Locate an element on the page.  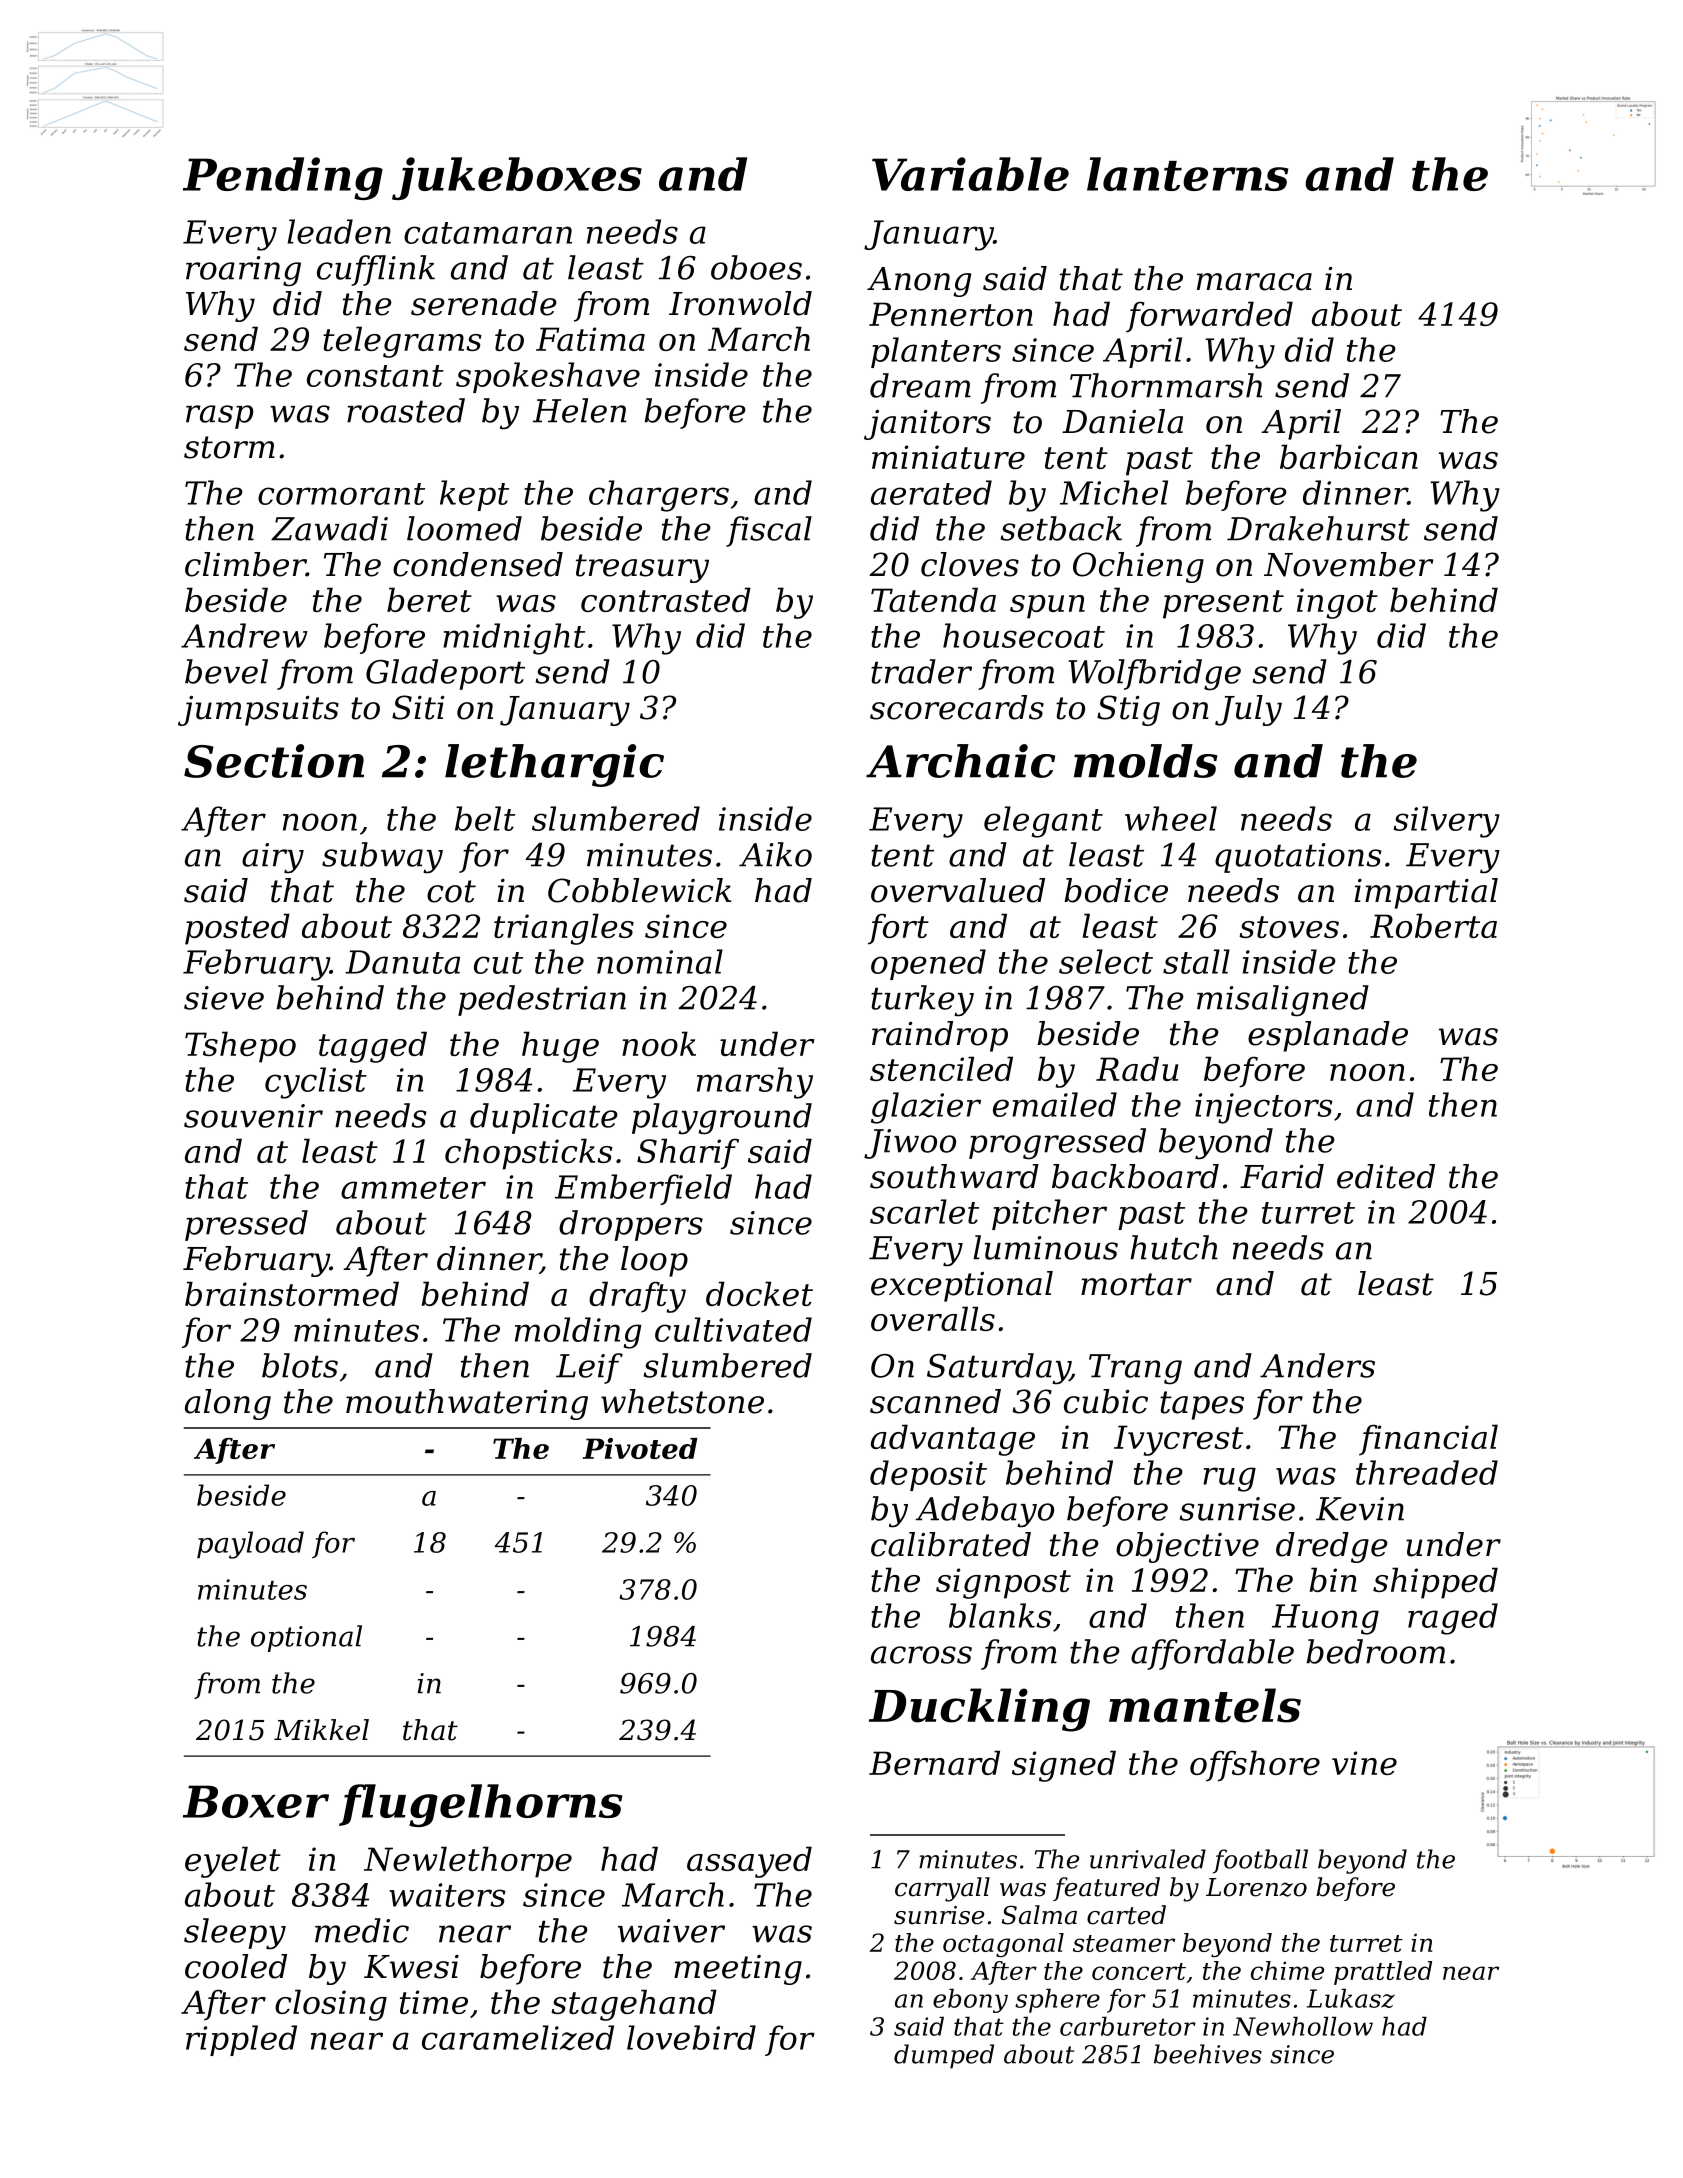
rippled is located at coordinates (241, 2040).
